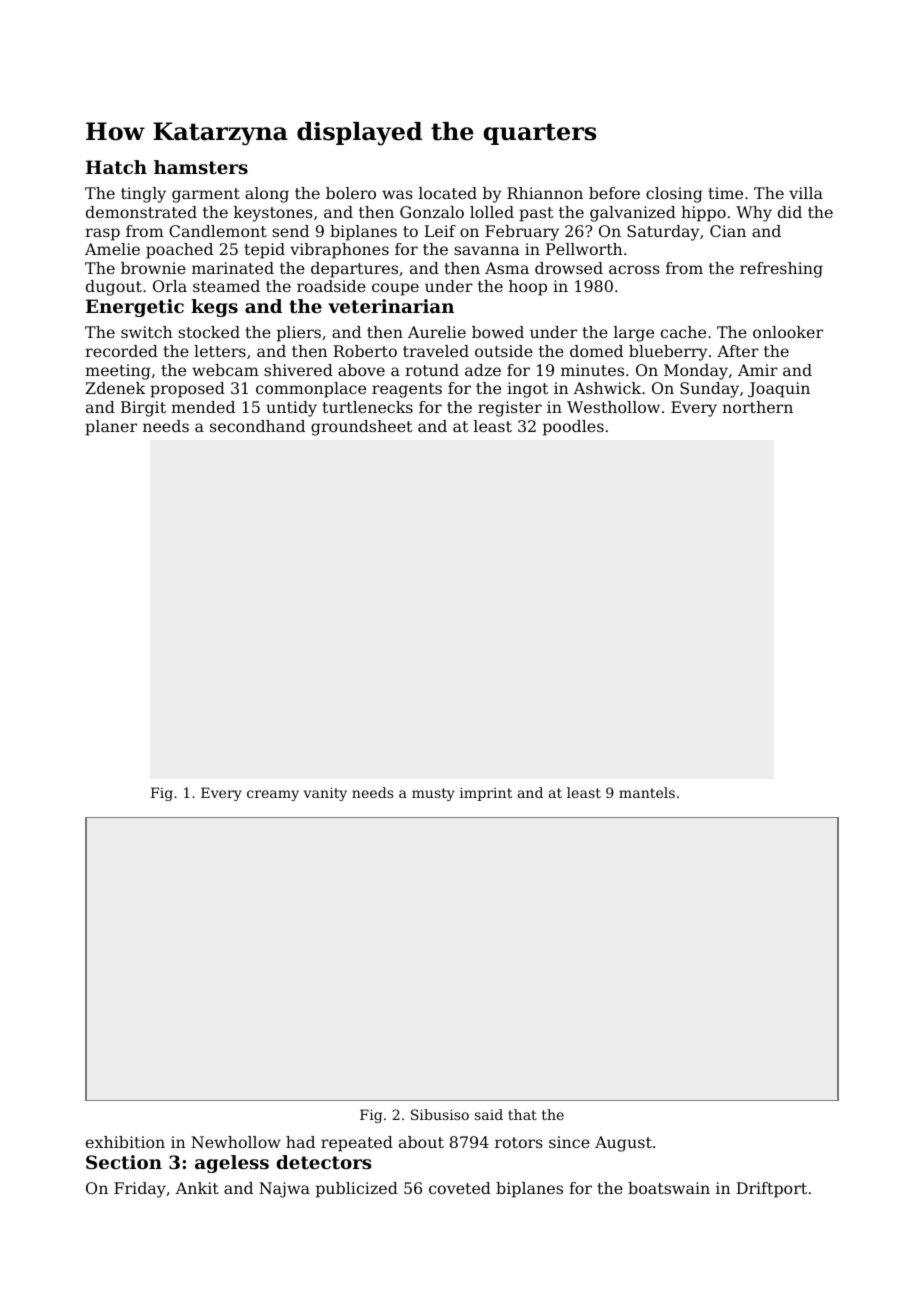 The height and width of the screenshot is (1308, 924). Describe the element at coordinates (522, 1114) in the screenshot. I see `that` at that location.
